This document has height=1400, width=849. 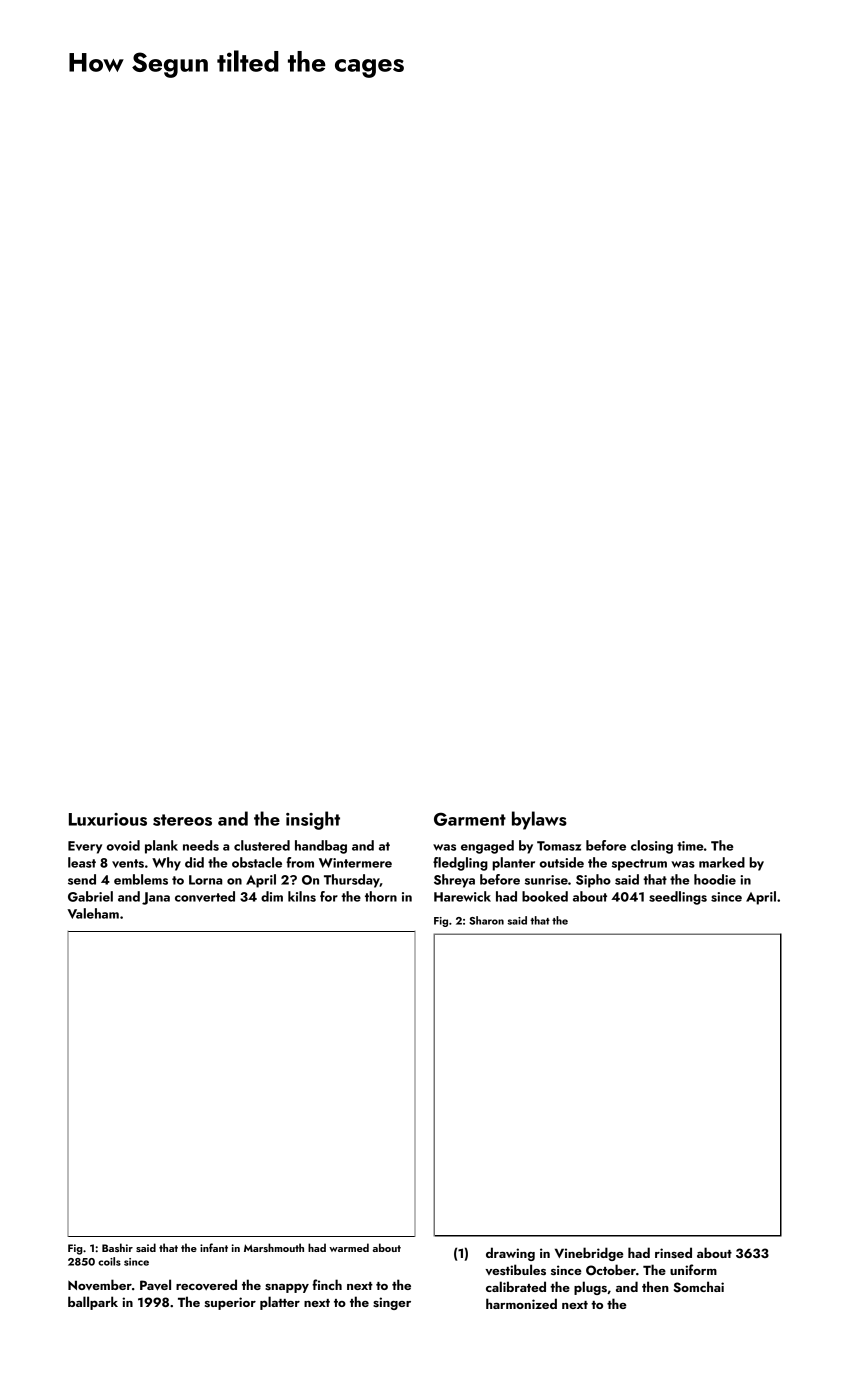 I want to click on Sharon, so click(x=486, y=920).
